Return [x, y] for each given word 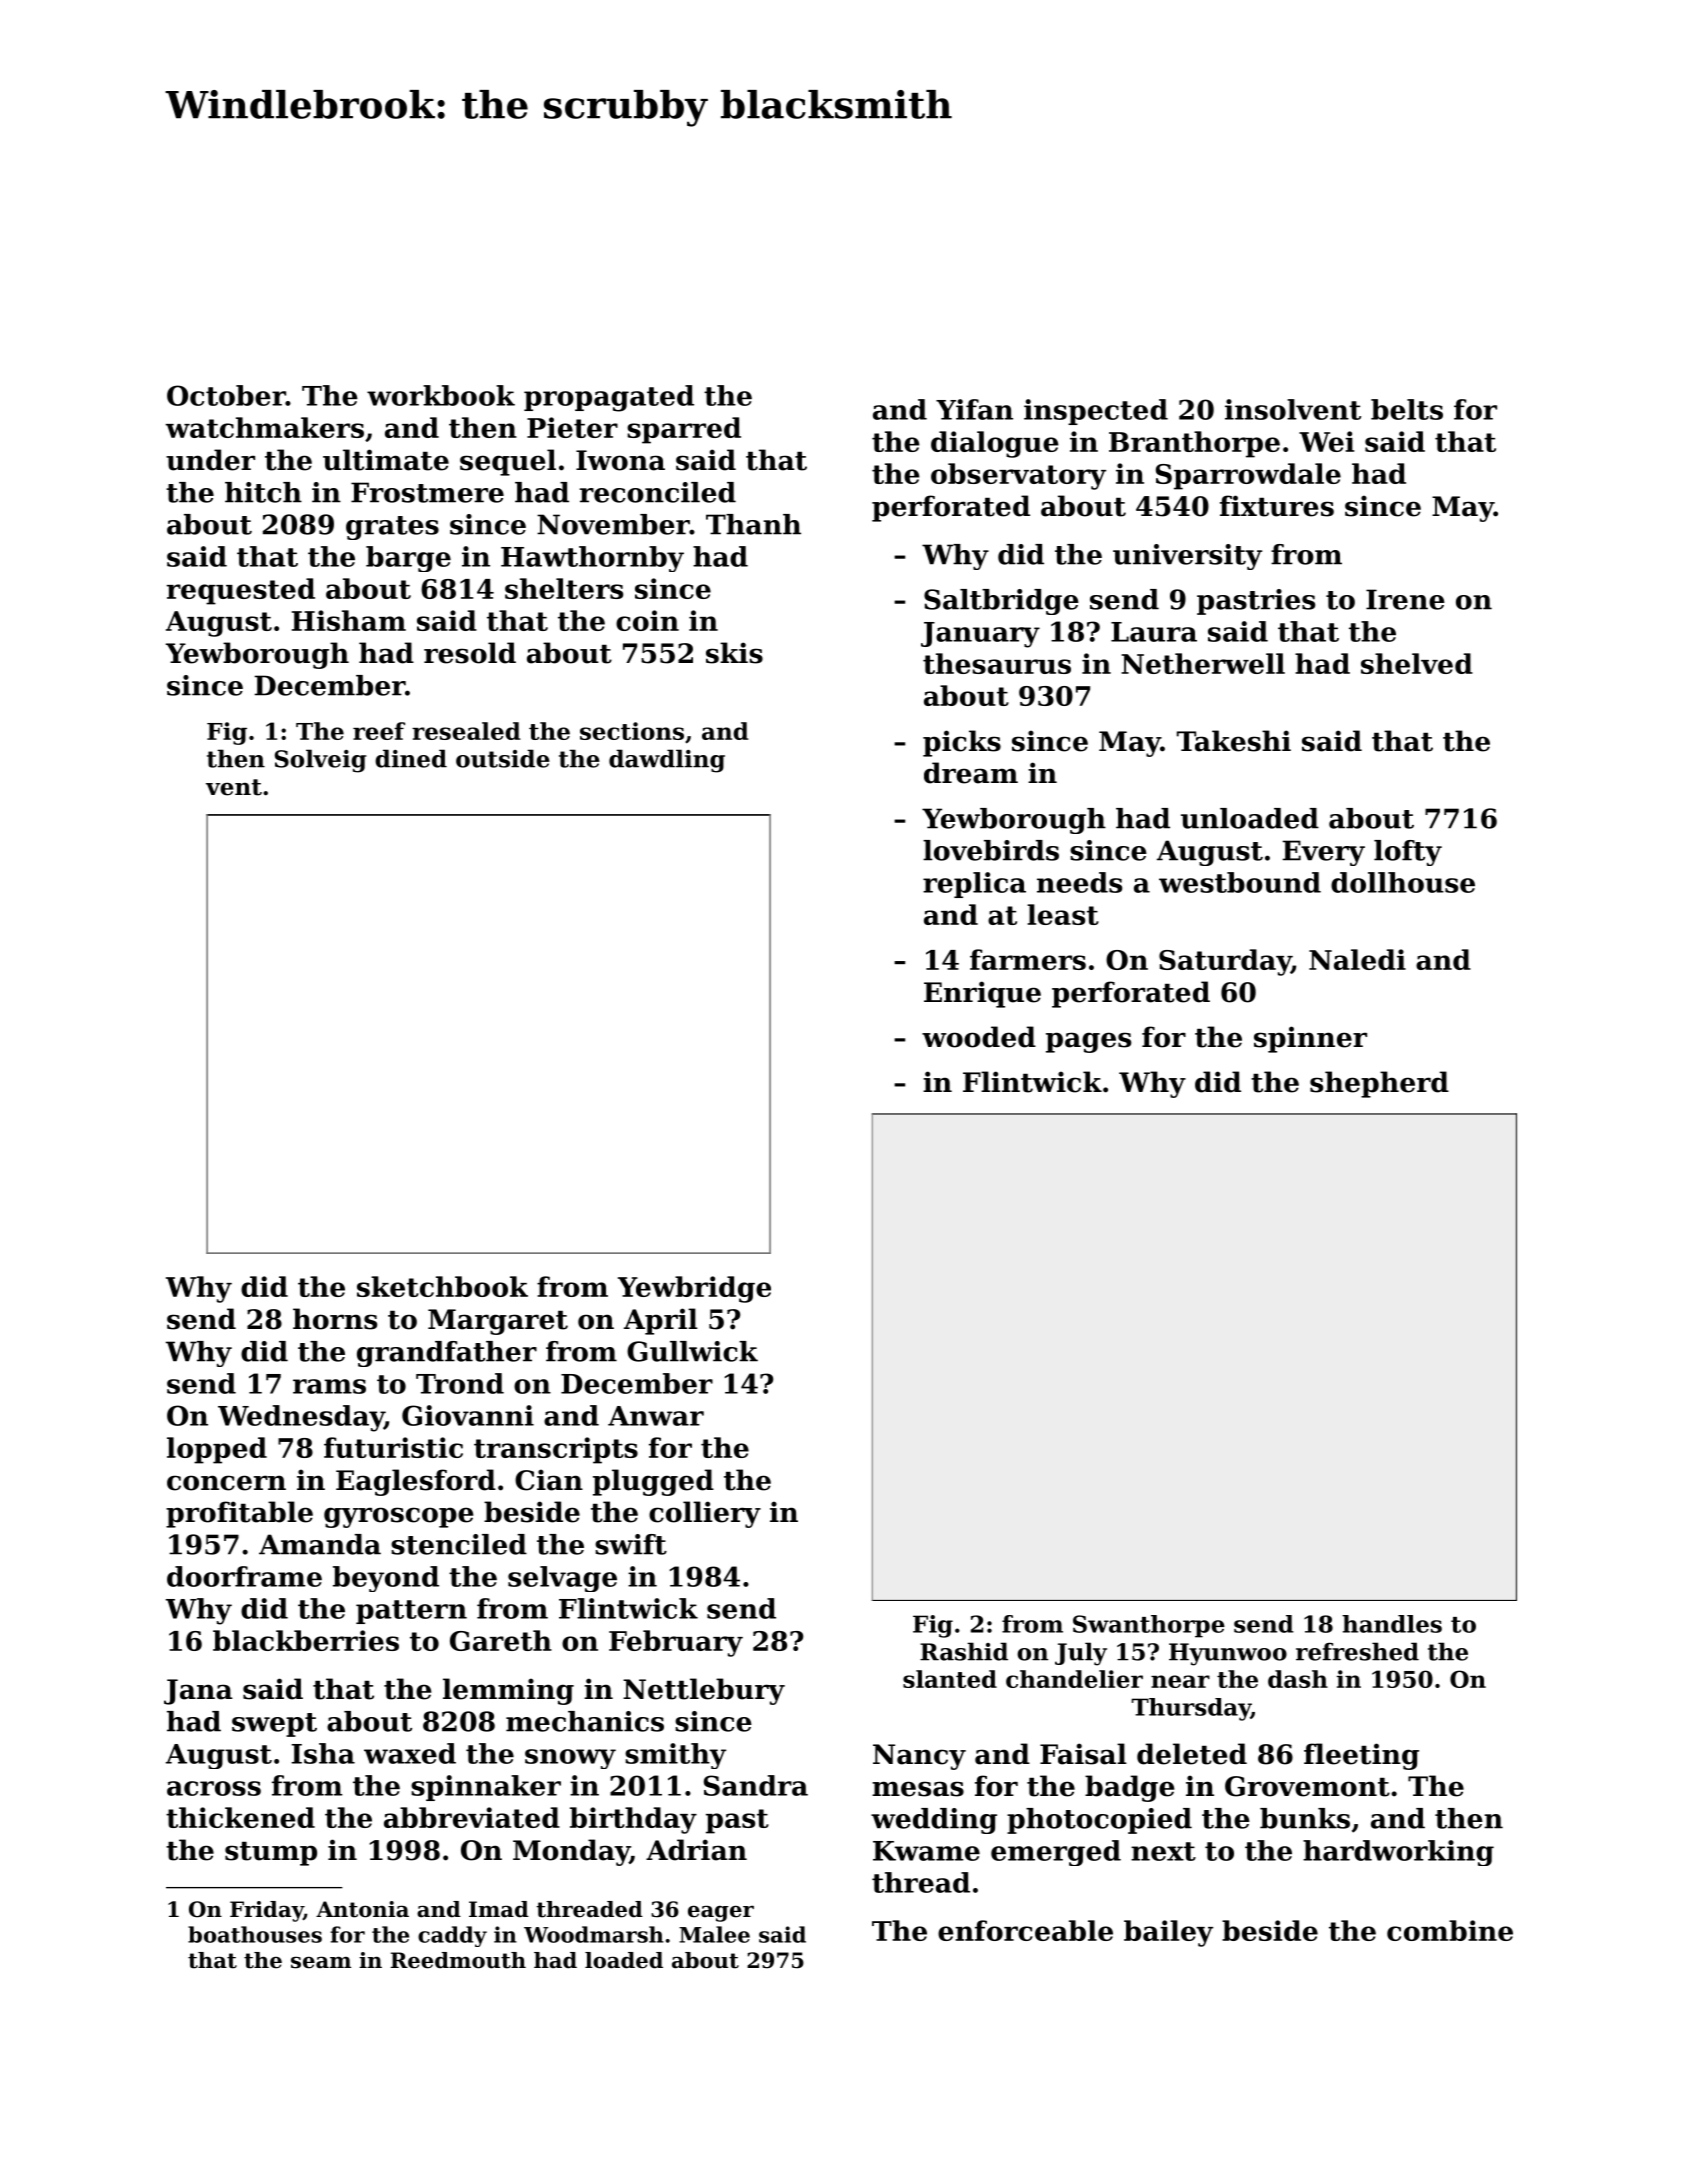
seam [321, 1962]
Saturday [1225, 962]
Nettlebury [704, 1691]
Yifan [974, 409]
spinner [1310, 1039]
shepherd [1379, 1084]
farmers [1028, 959]
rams [329, 1386]
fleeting [1361, 1756]
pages [1088, 1042]
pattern [411, 1612]
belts [1407, 409]
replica [974, 885]
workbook [441, 395]
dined [411, 758]
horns [335, 1319]
